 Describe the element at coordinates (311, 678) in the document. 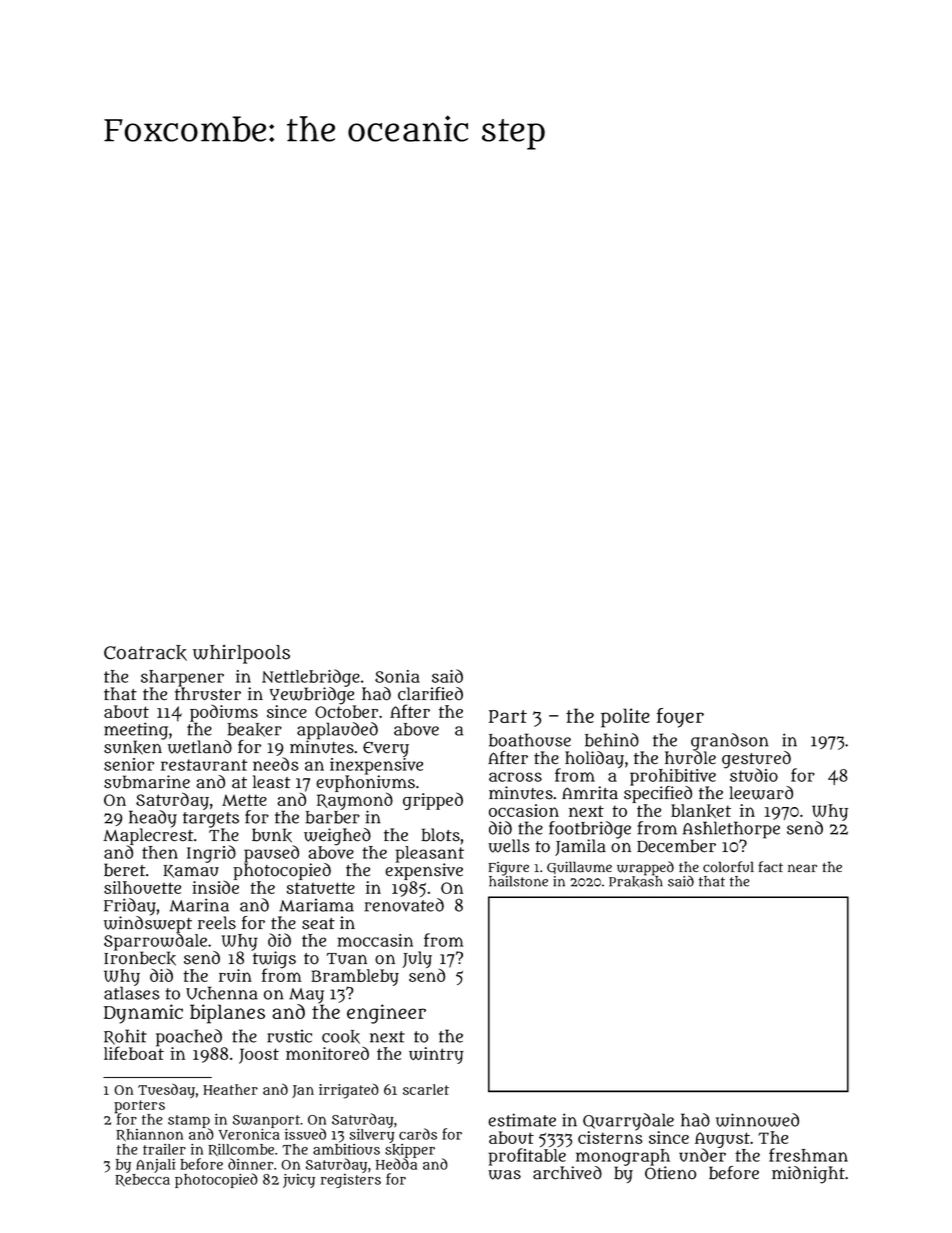

I see `Nettlebridge` at that location.
